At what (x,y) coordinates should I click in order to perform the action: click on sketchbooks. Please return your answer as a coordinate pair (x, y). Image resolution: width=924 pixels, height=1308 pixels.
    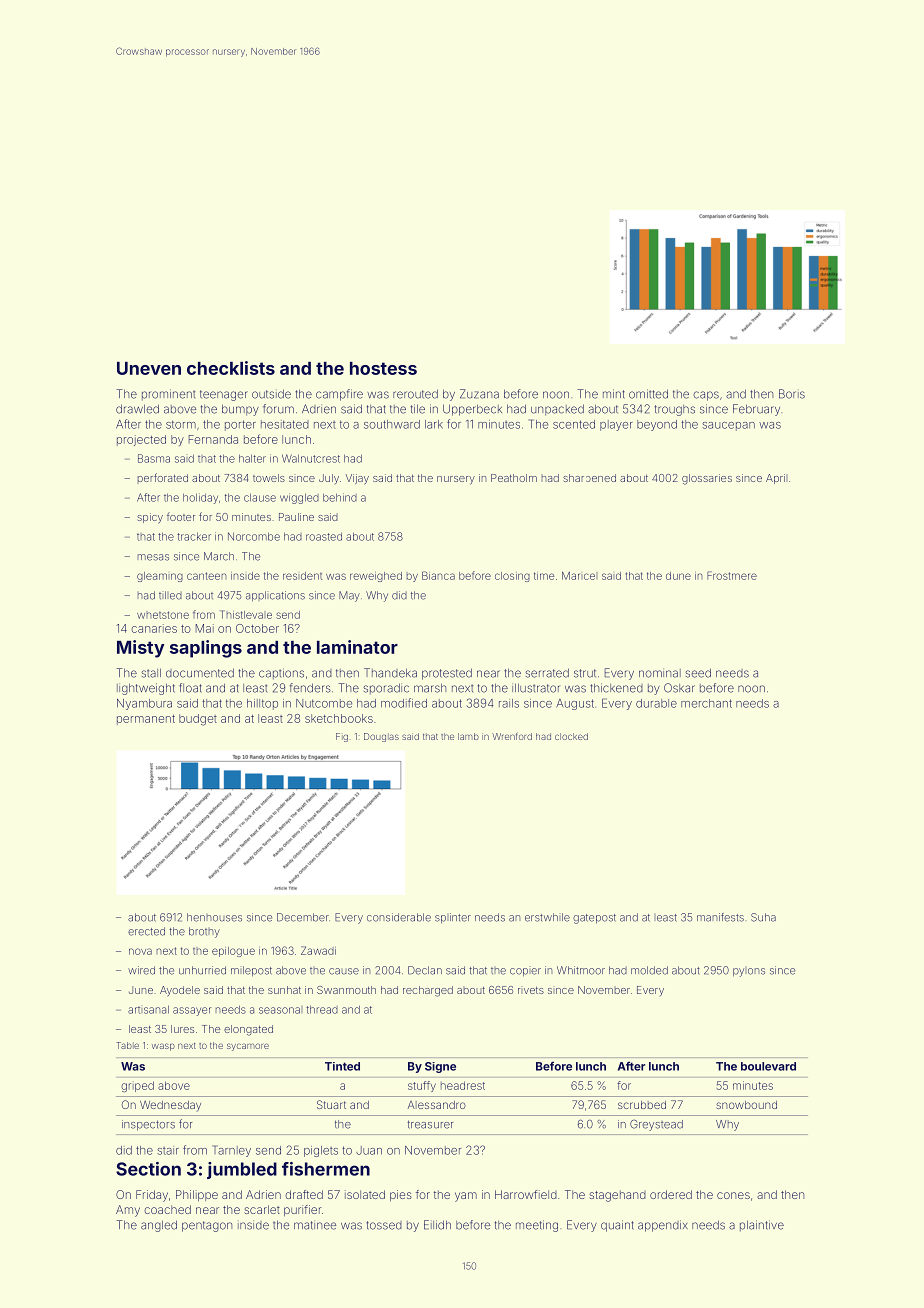
    Looking at the image, I should click on (339, 718).
